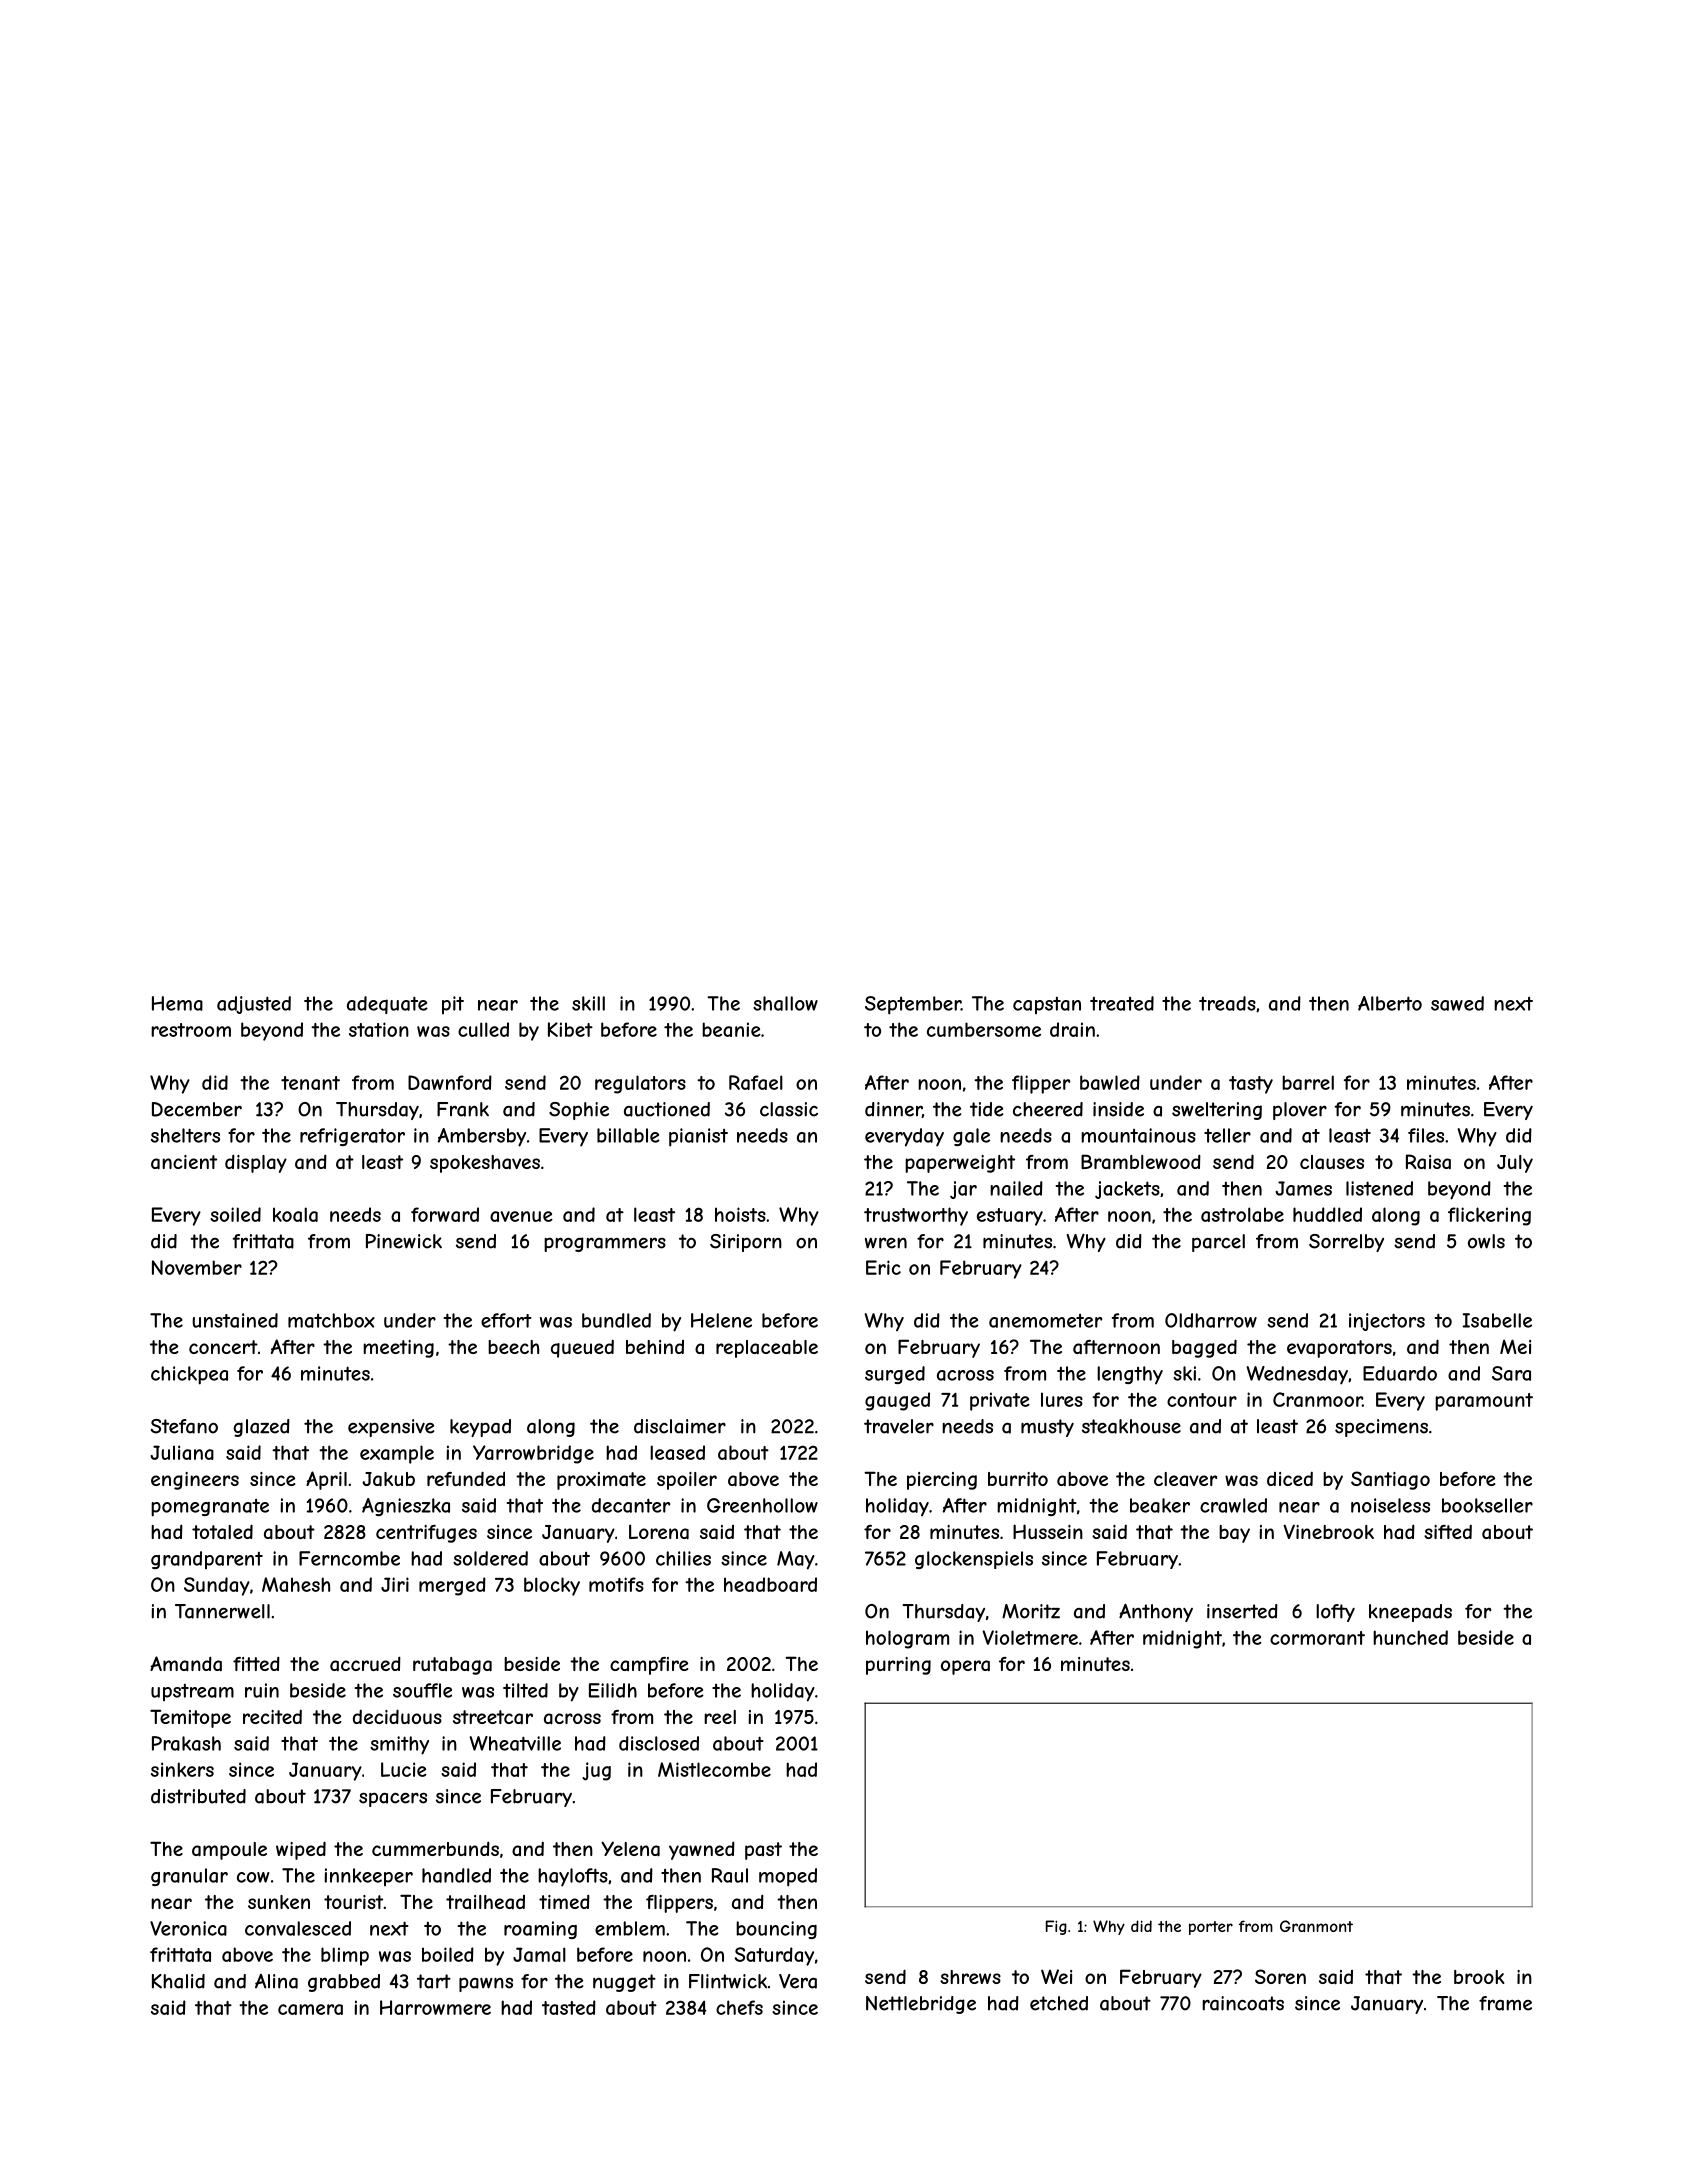 This screenshot has height=2178, width=1683. I want to click on chefs, so click(739, 2007).
